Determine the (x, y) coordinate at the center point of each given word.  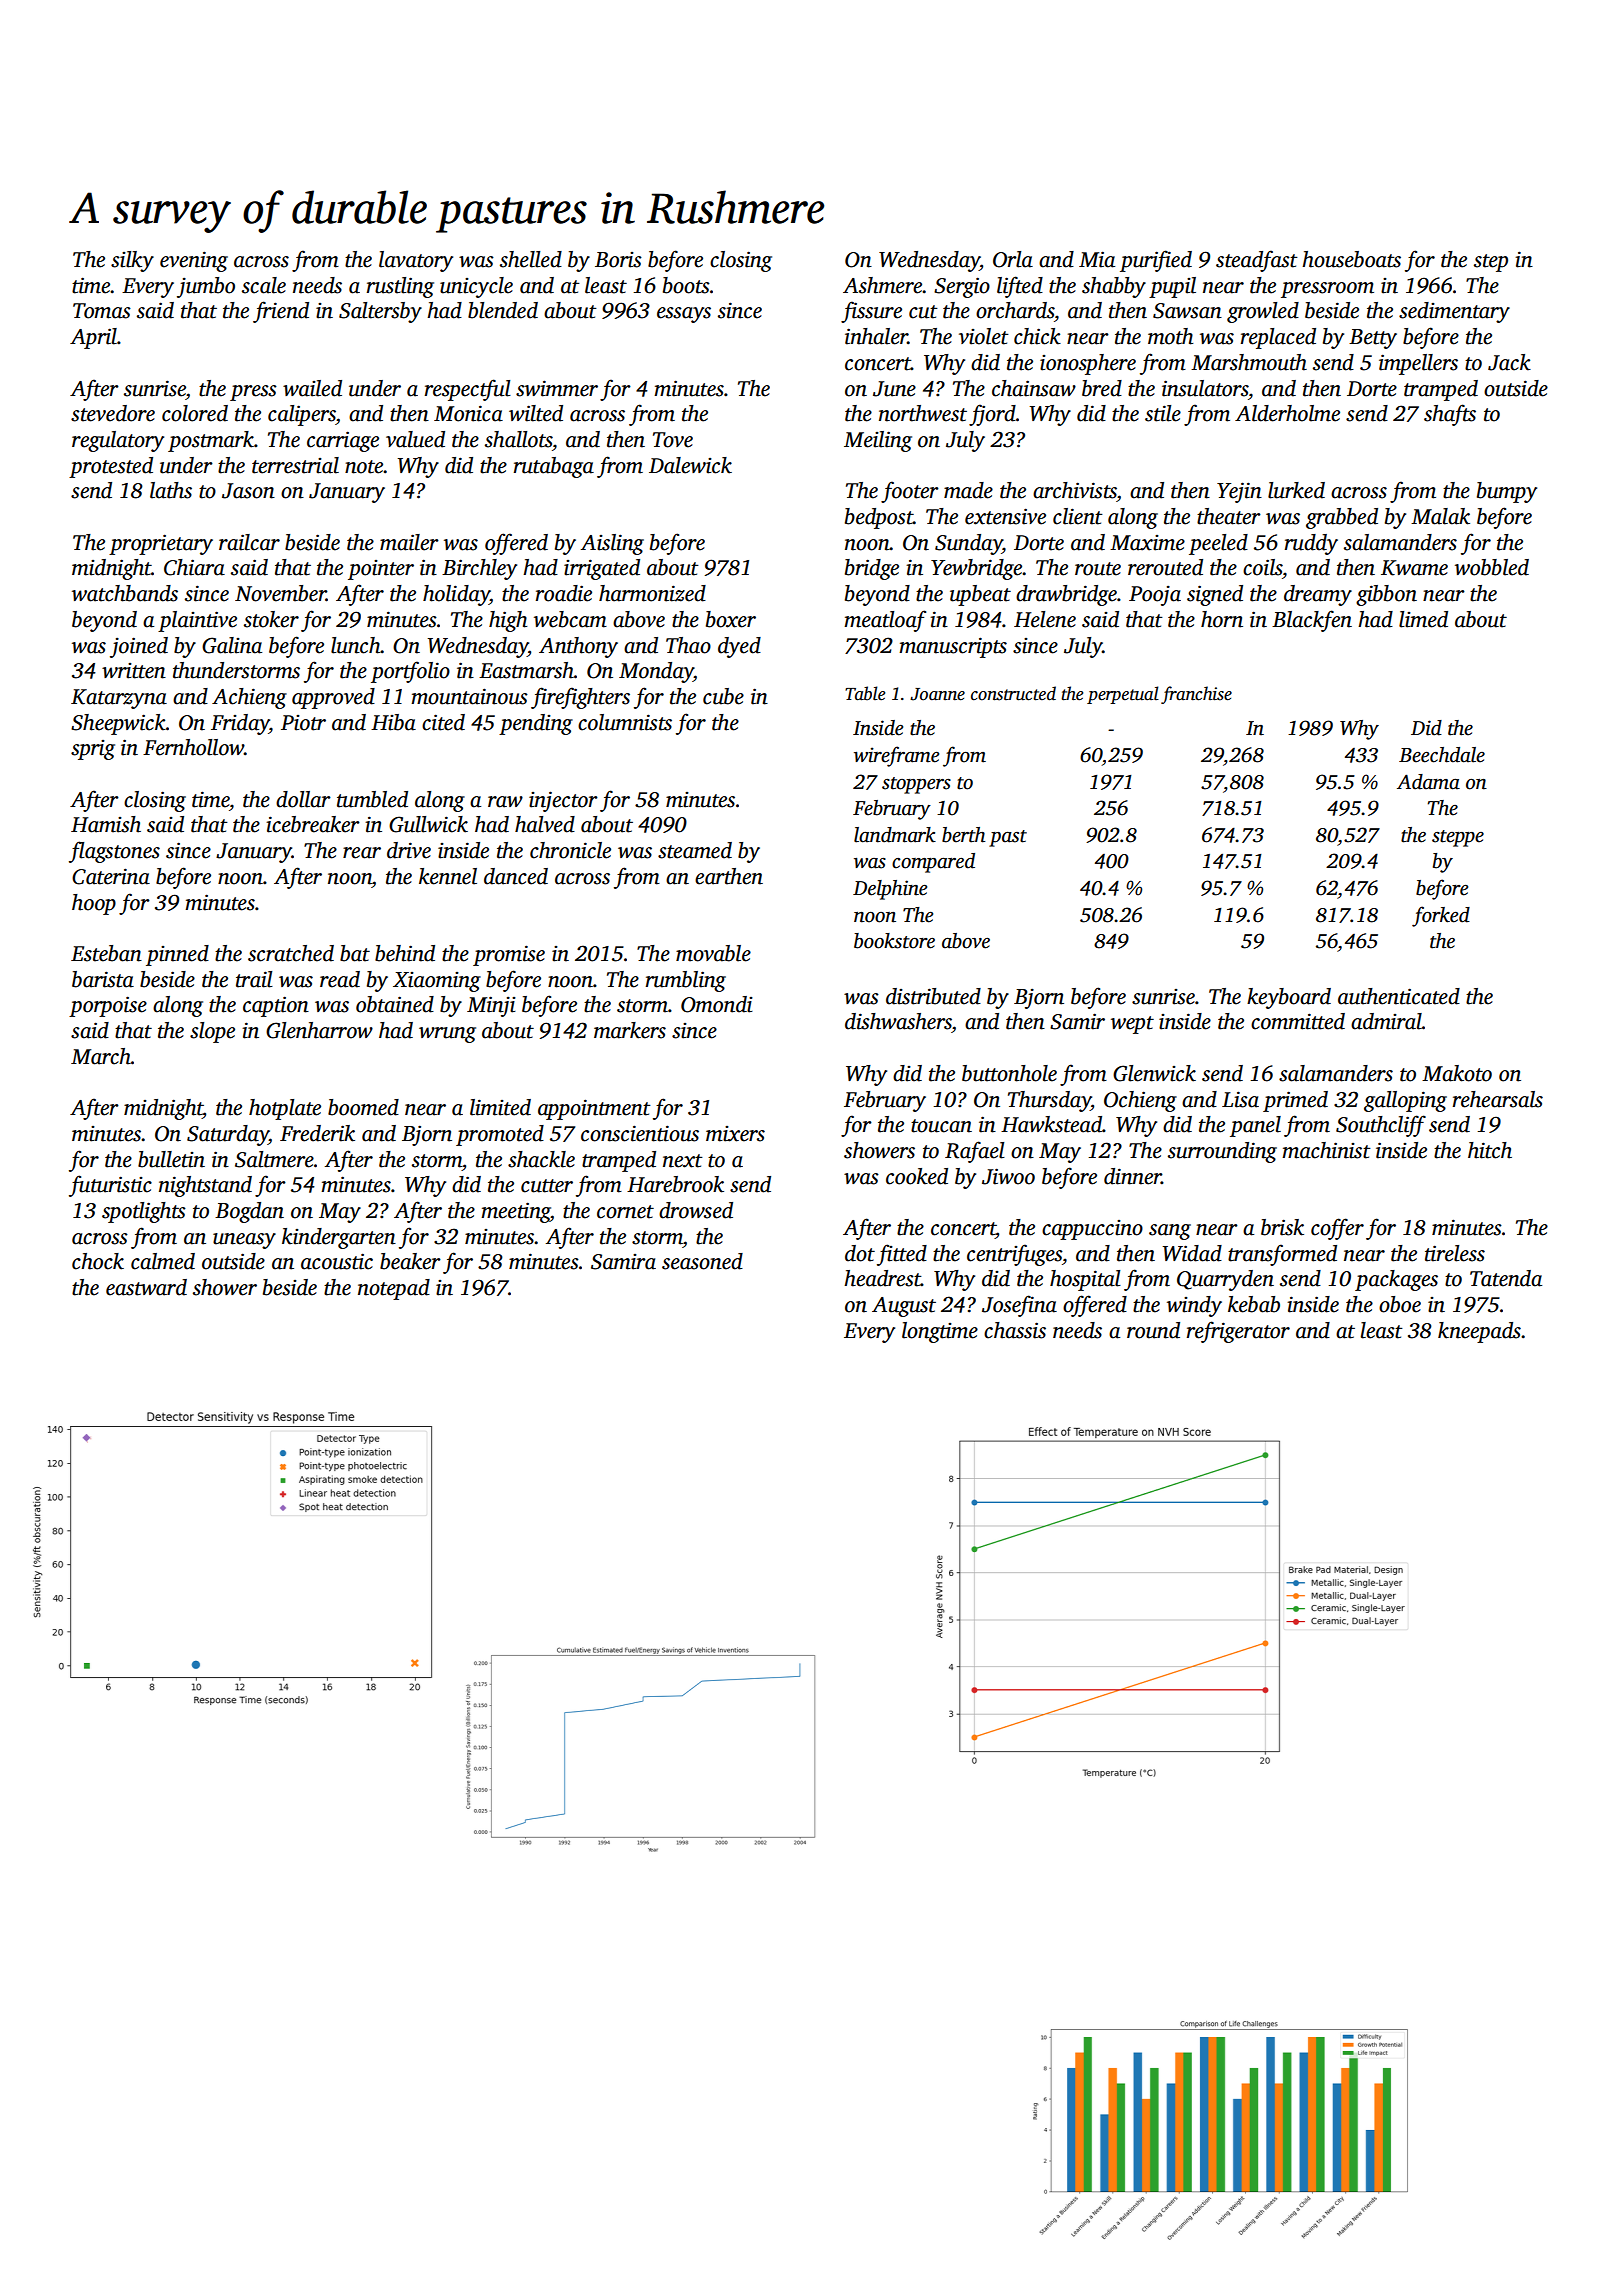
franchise (1196, 695)
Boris (618, 260)
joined (139, 647)
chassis (1015, 1330)
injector (563, 801)
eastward (146, 1287)
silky (132, 261)
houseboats (1351, 259)
